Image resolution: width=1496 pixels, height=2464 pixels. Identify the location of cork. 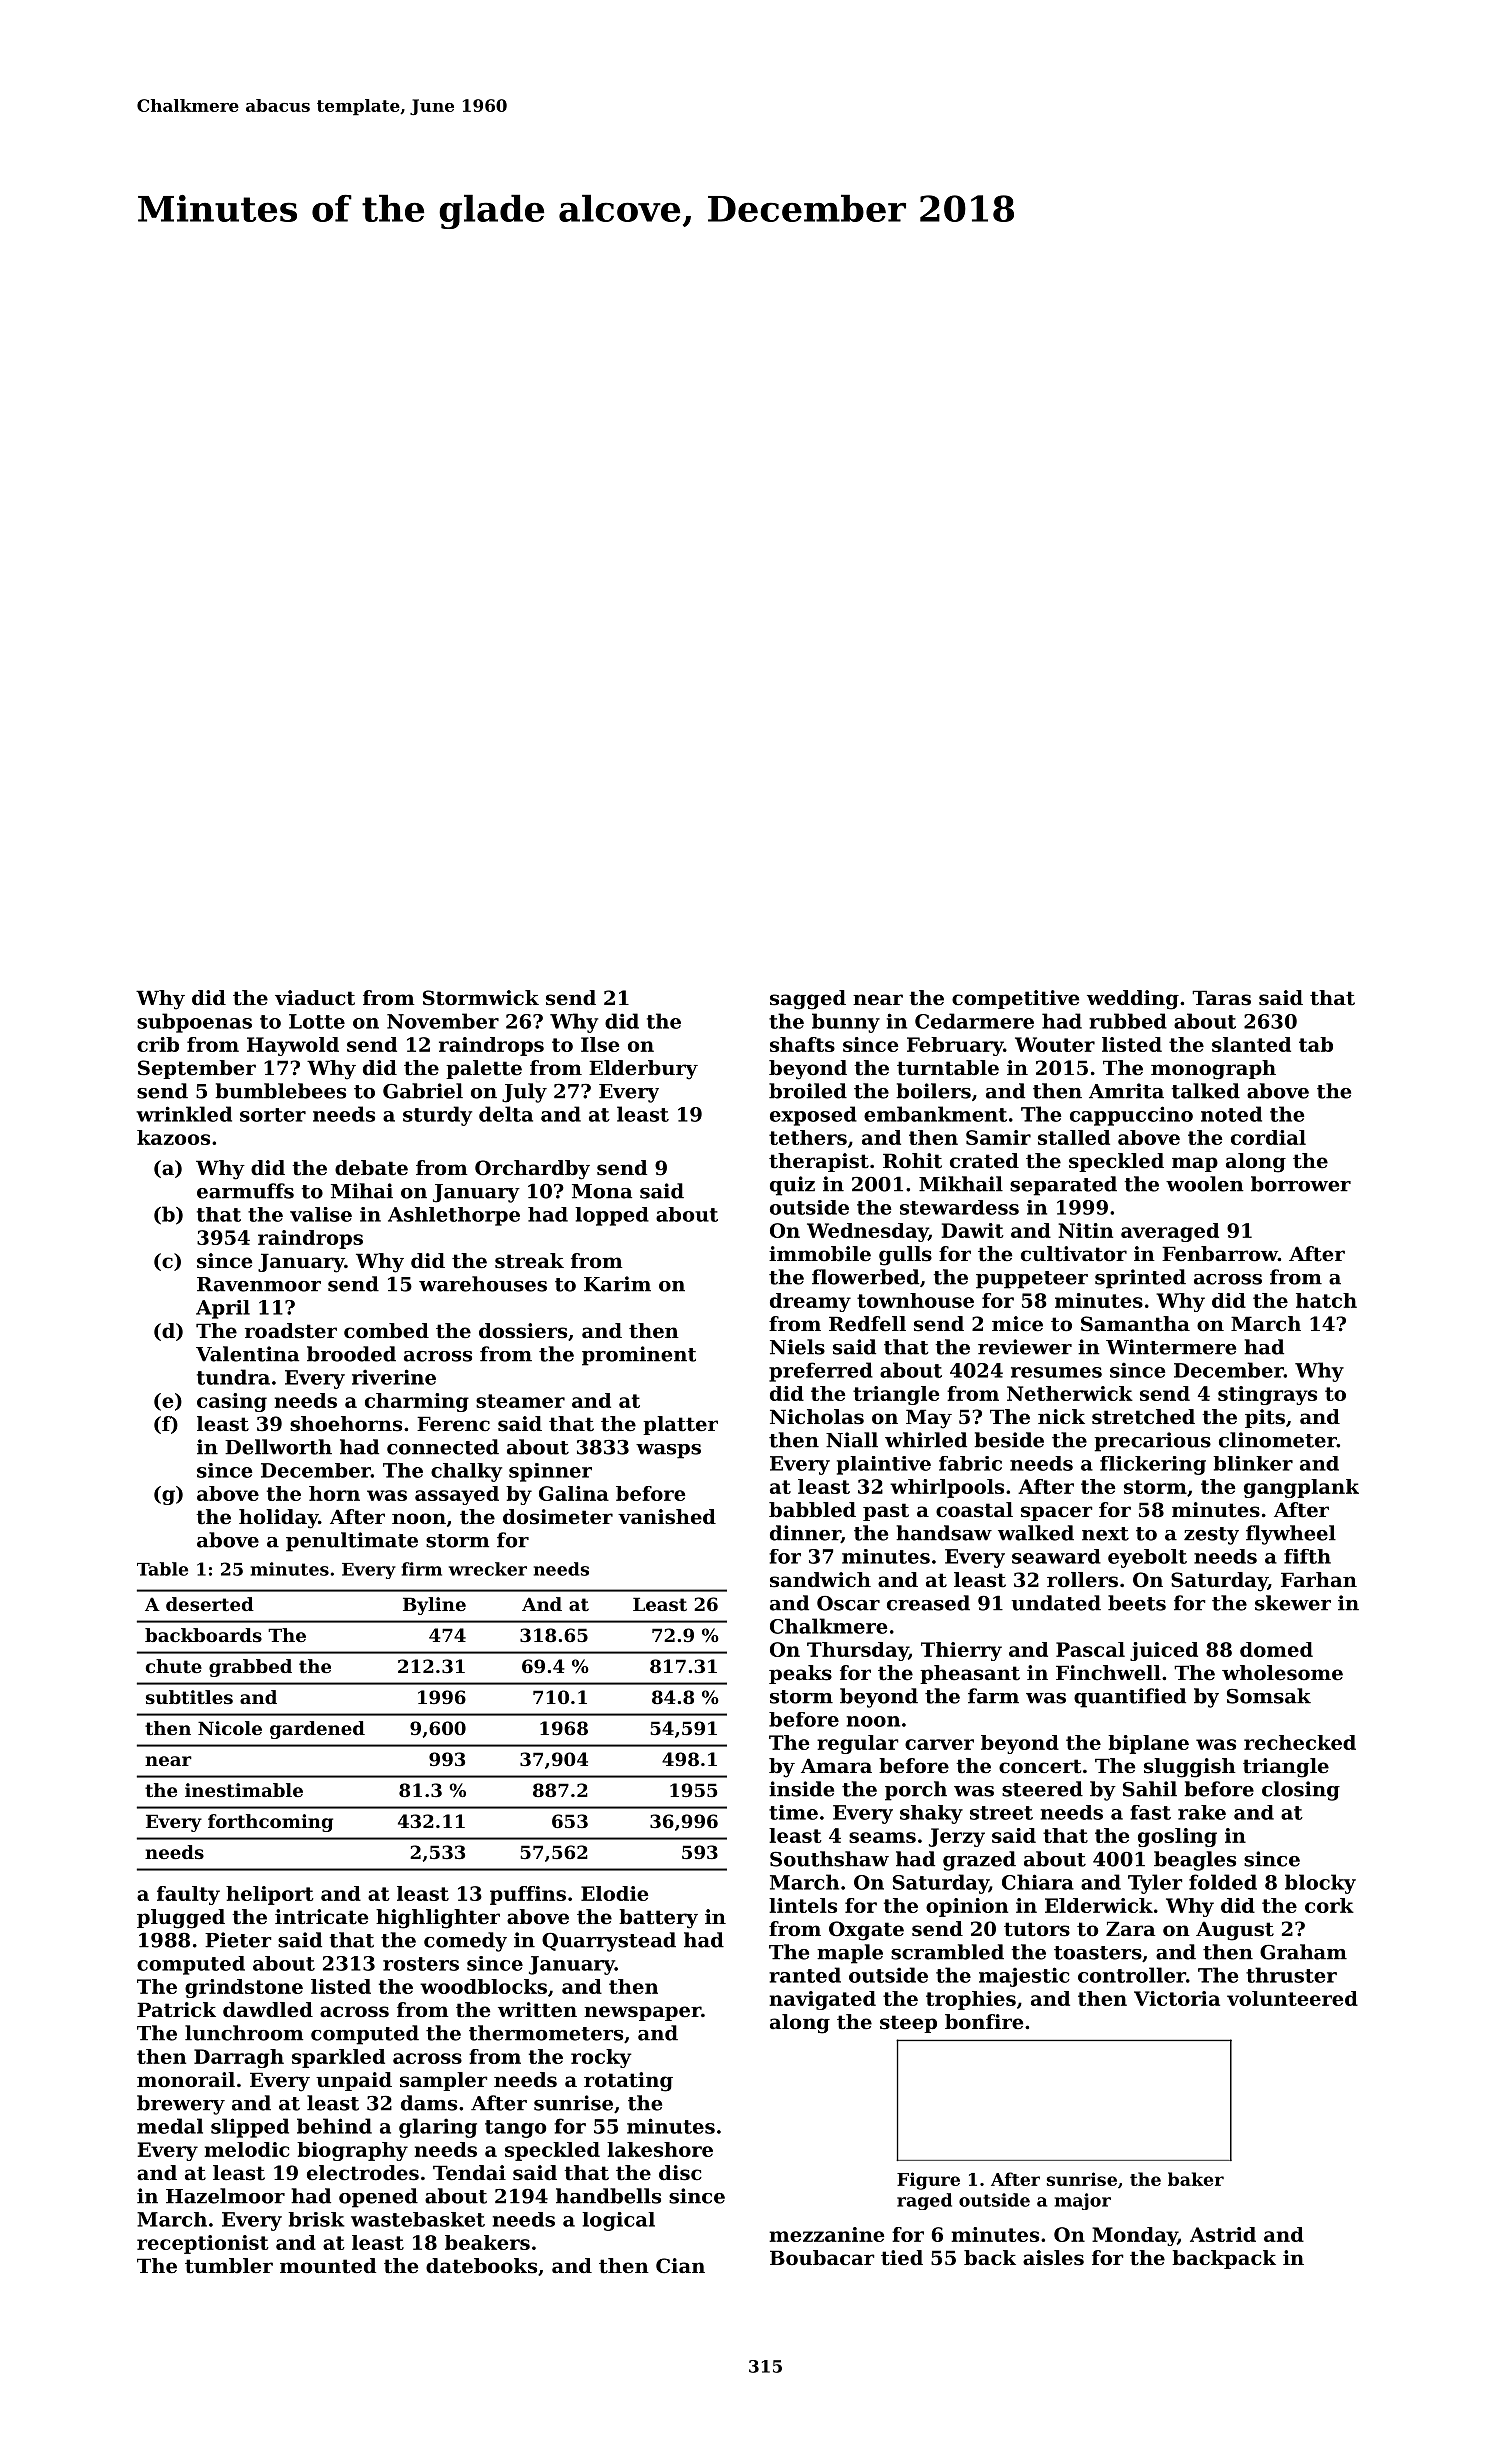
(1329, 1905).
